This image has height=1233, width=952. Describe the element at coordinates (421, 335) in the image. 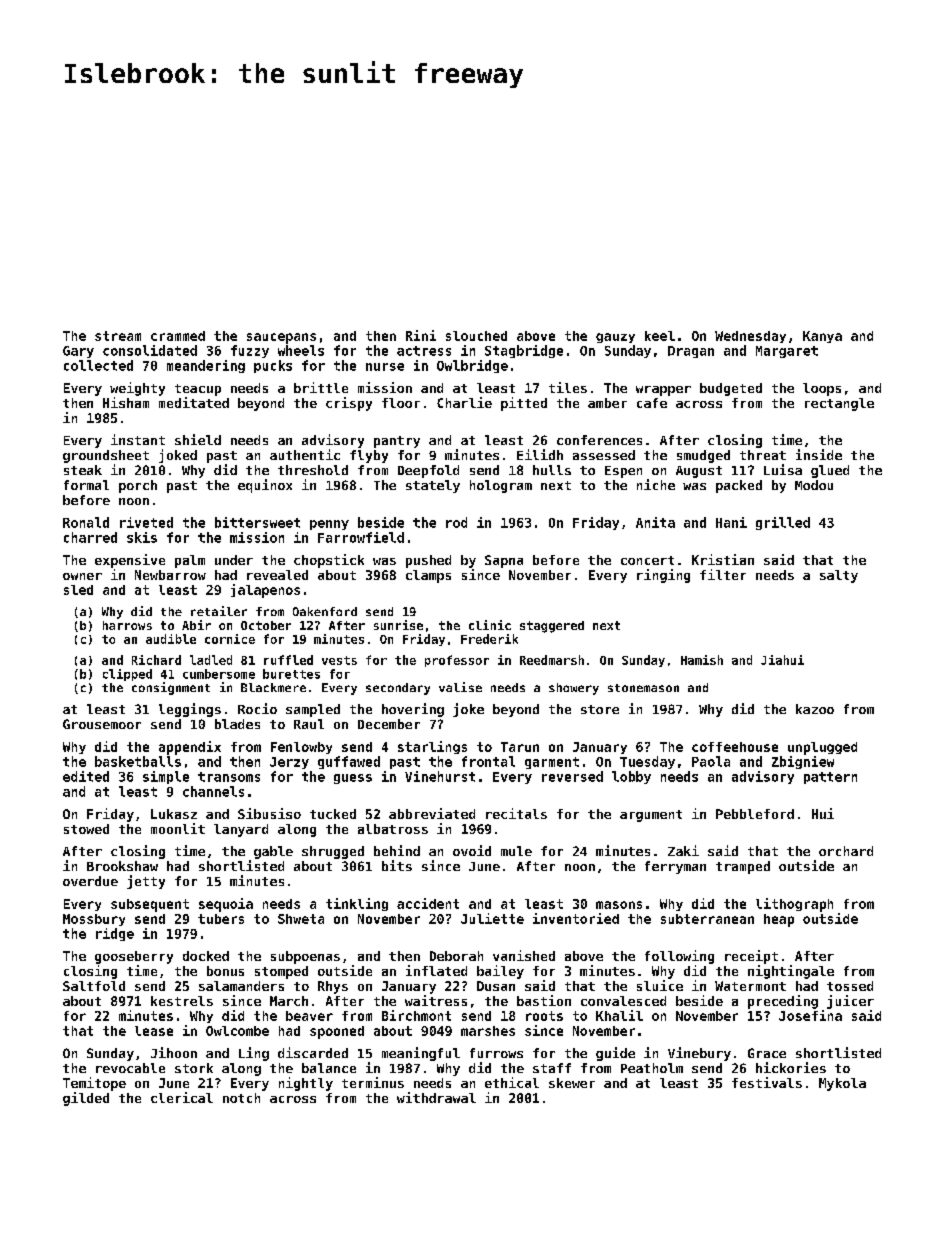

I see `Rini` at that location.
